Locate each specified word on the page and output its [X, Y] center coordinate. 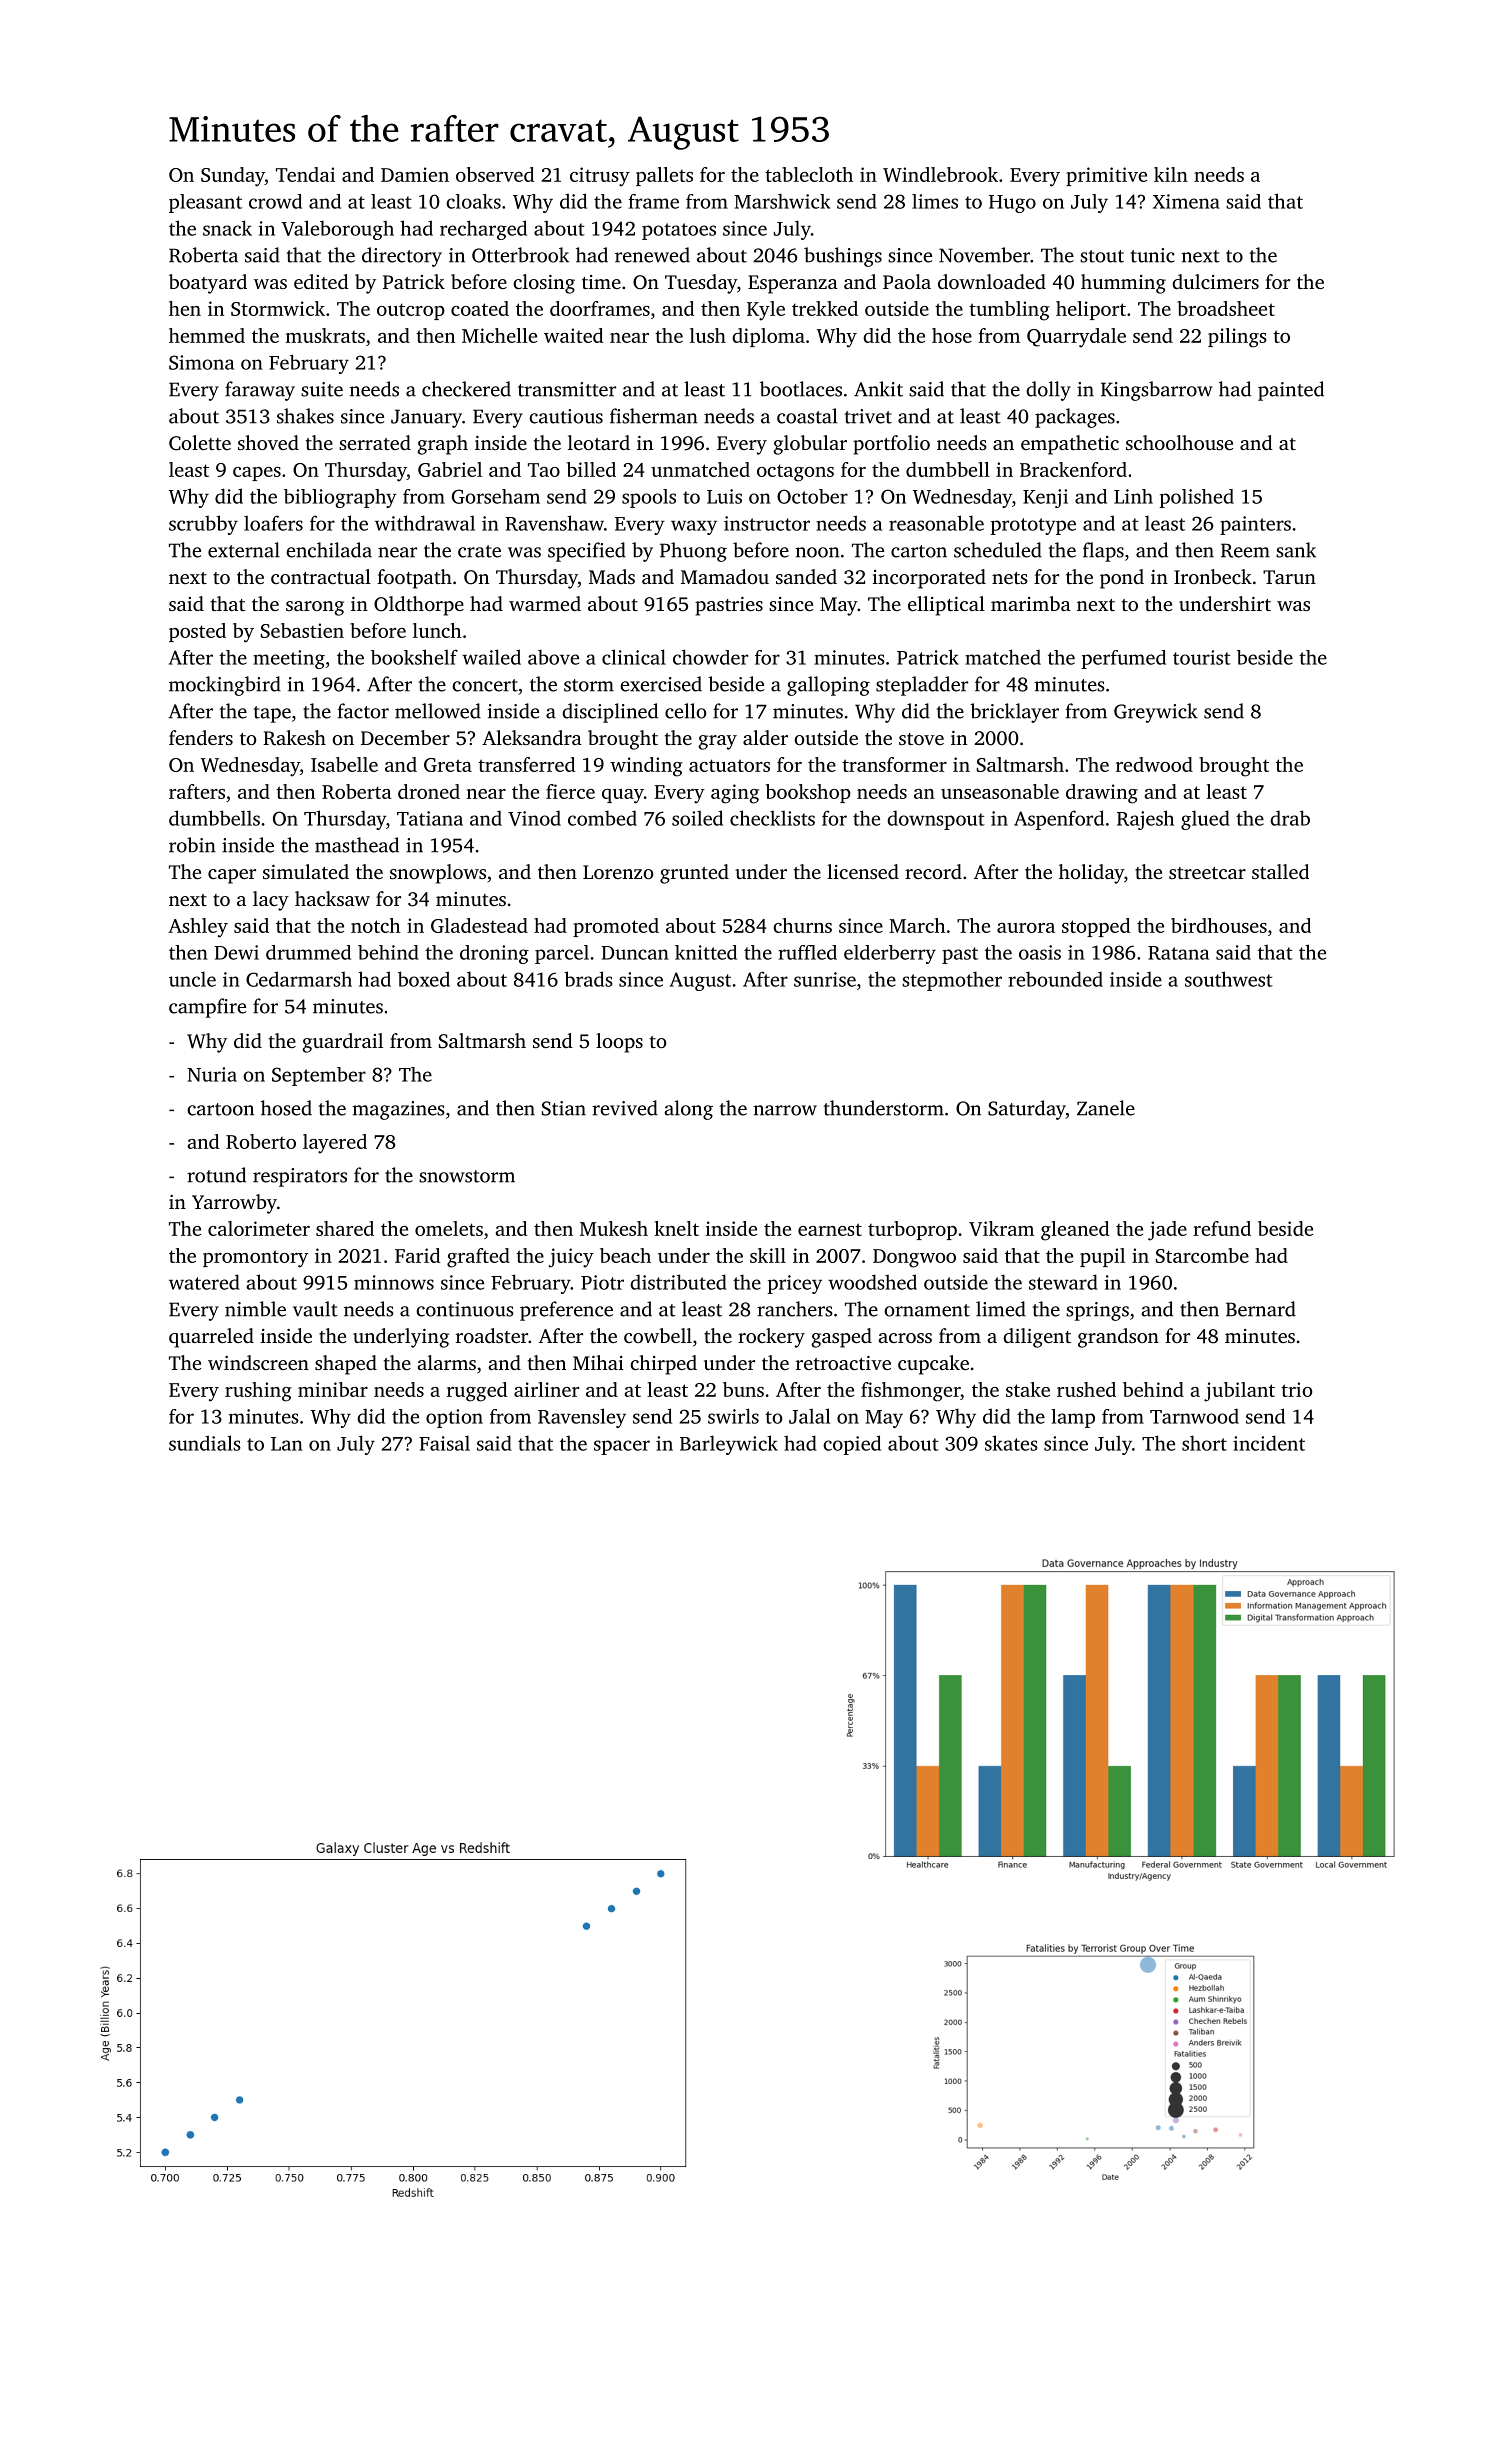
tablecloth [809, 174]
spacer [622, 1447]
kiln [1171, 174]
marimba [1031, 603]
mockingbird [225, 686]
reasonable [936, 523]
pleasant [205, 203]
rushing [258, 1392]
